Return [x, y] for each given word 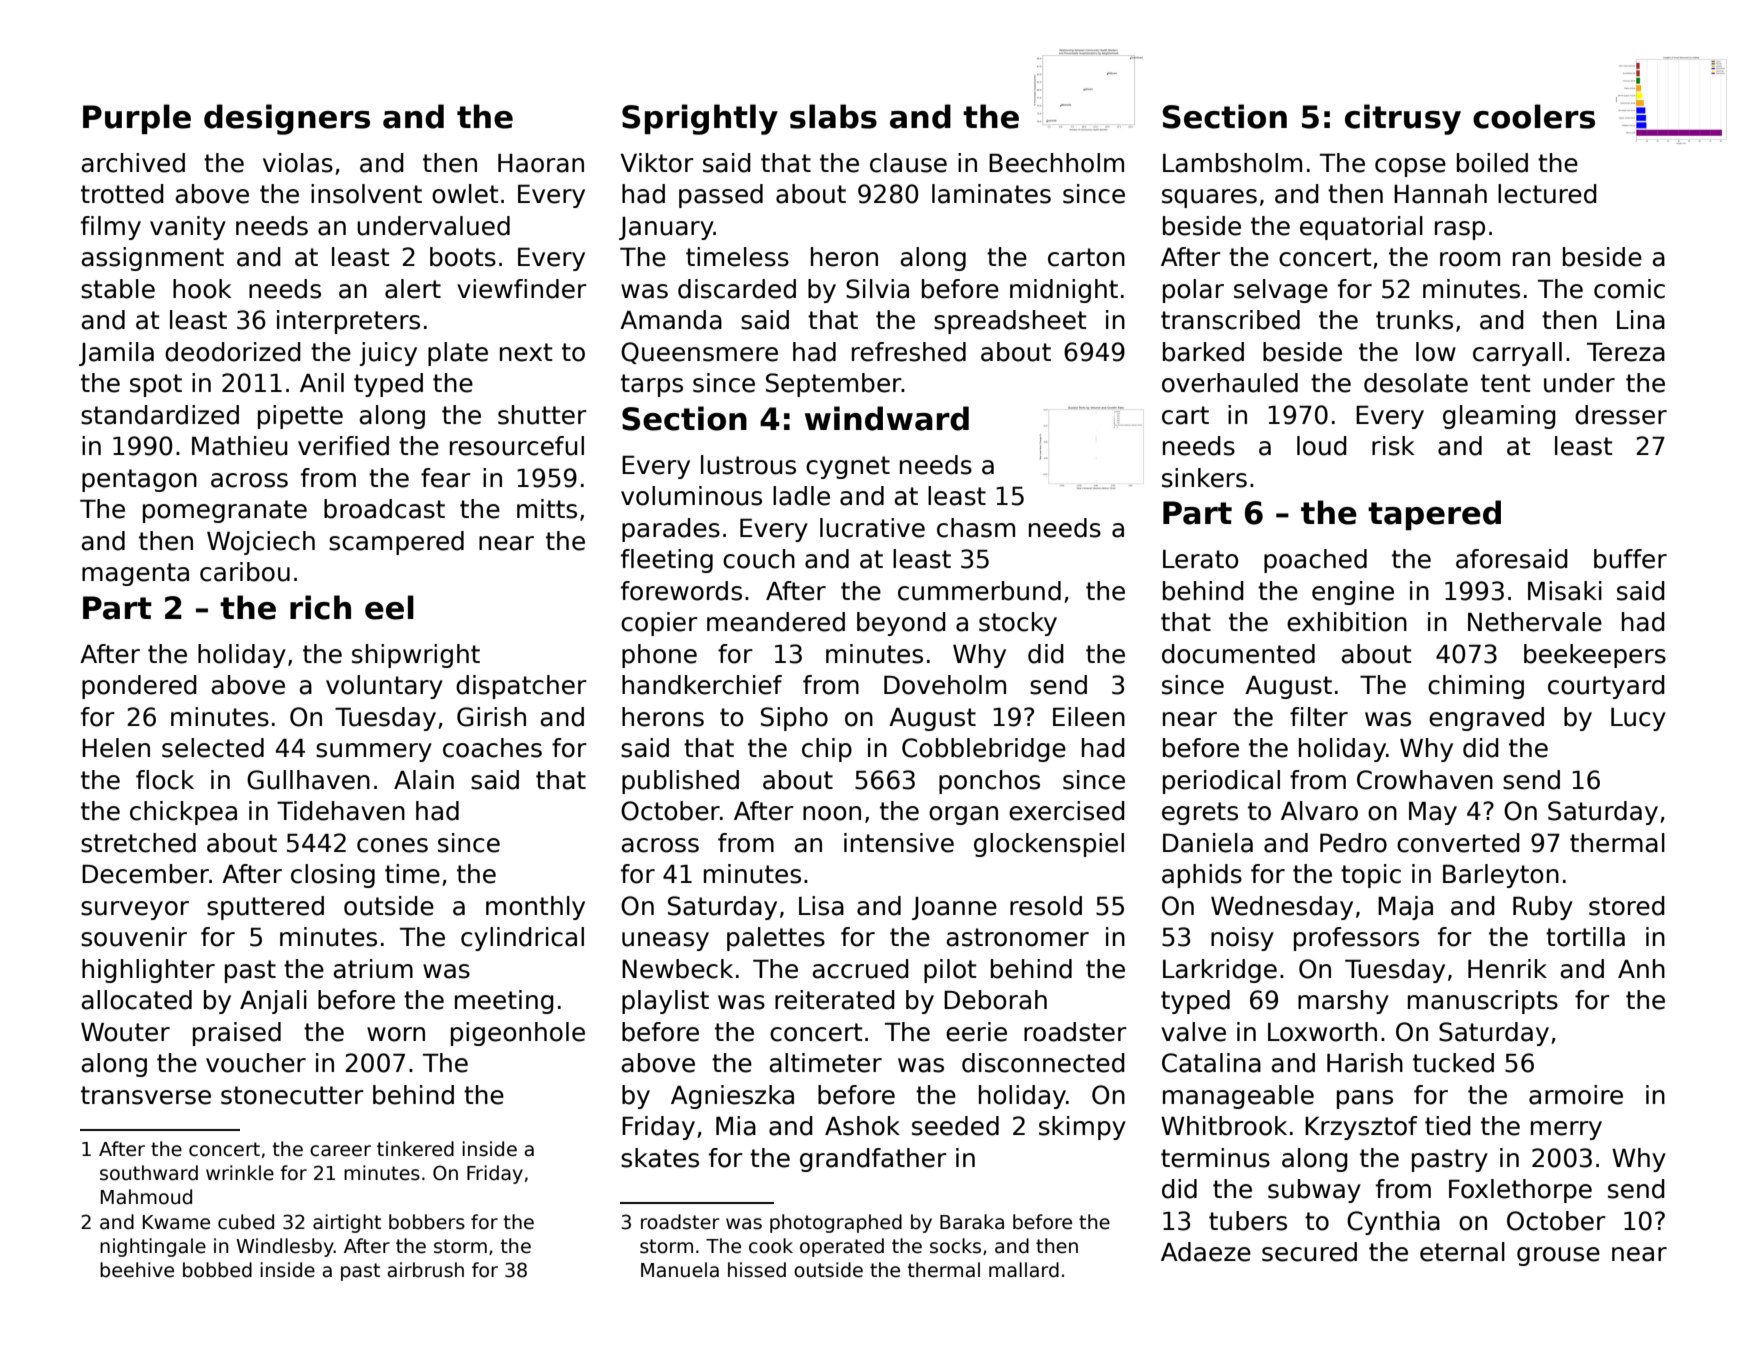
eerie [976, 1032]
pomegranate [225, 511]
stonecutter [292, 1095]
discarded [737, 289]
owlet [465, 194]
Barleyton [1501, 876]
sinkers [1204, 478]
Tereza [1626, 352]
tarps [652, 385]
